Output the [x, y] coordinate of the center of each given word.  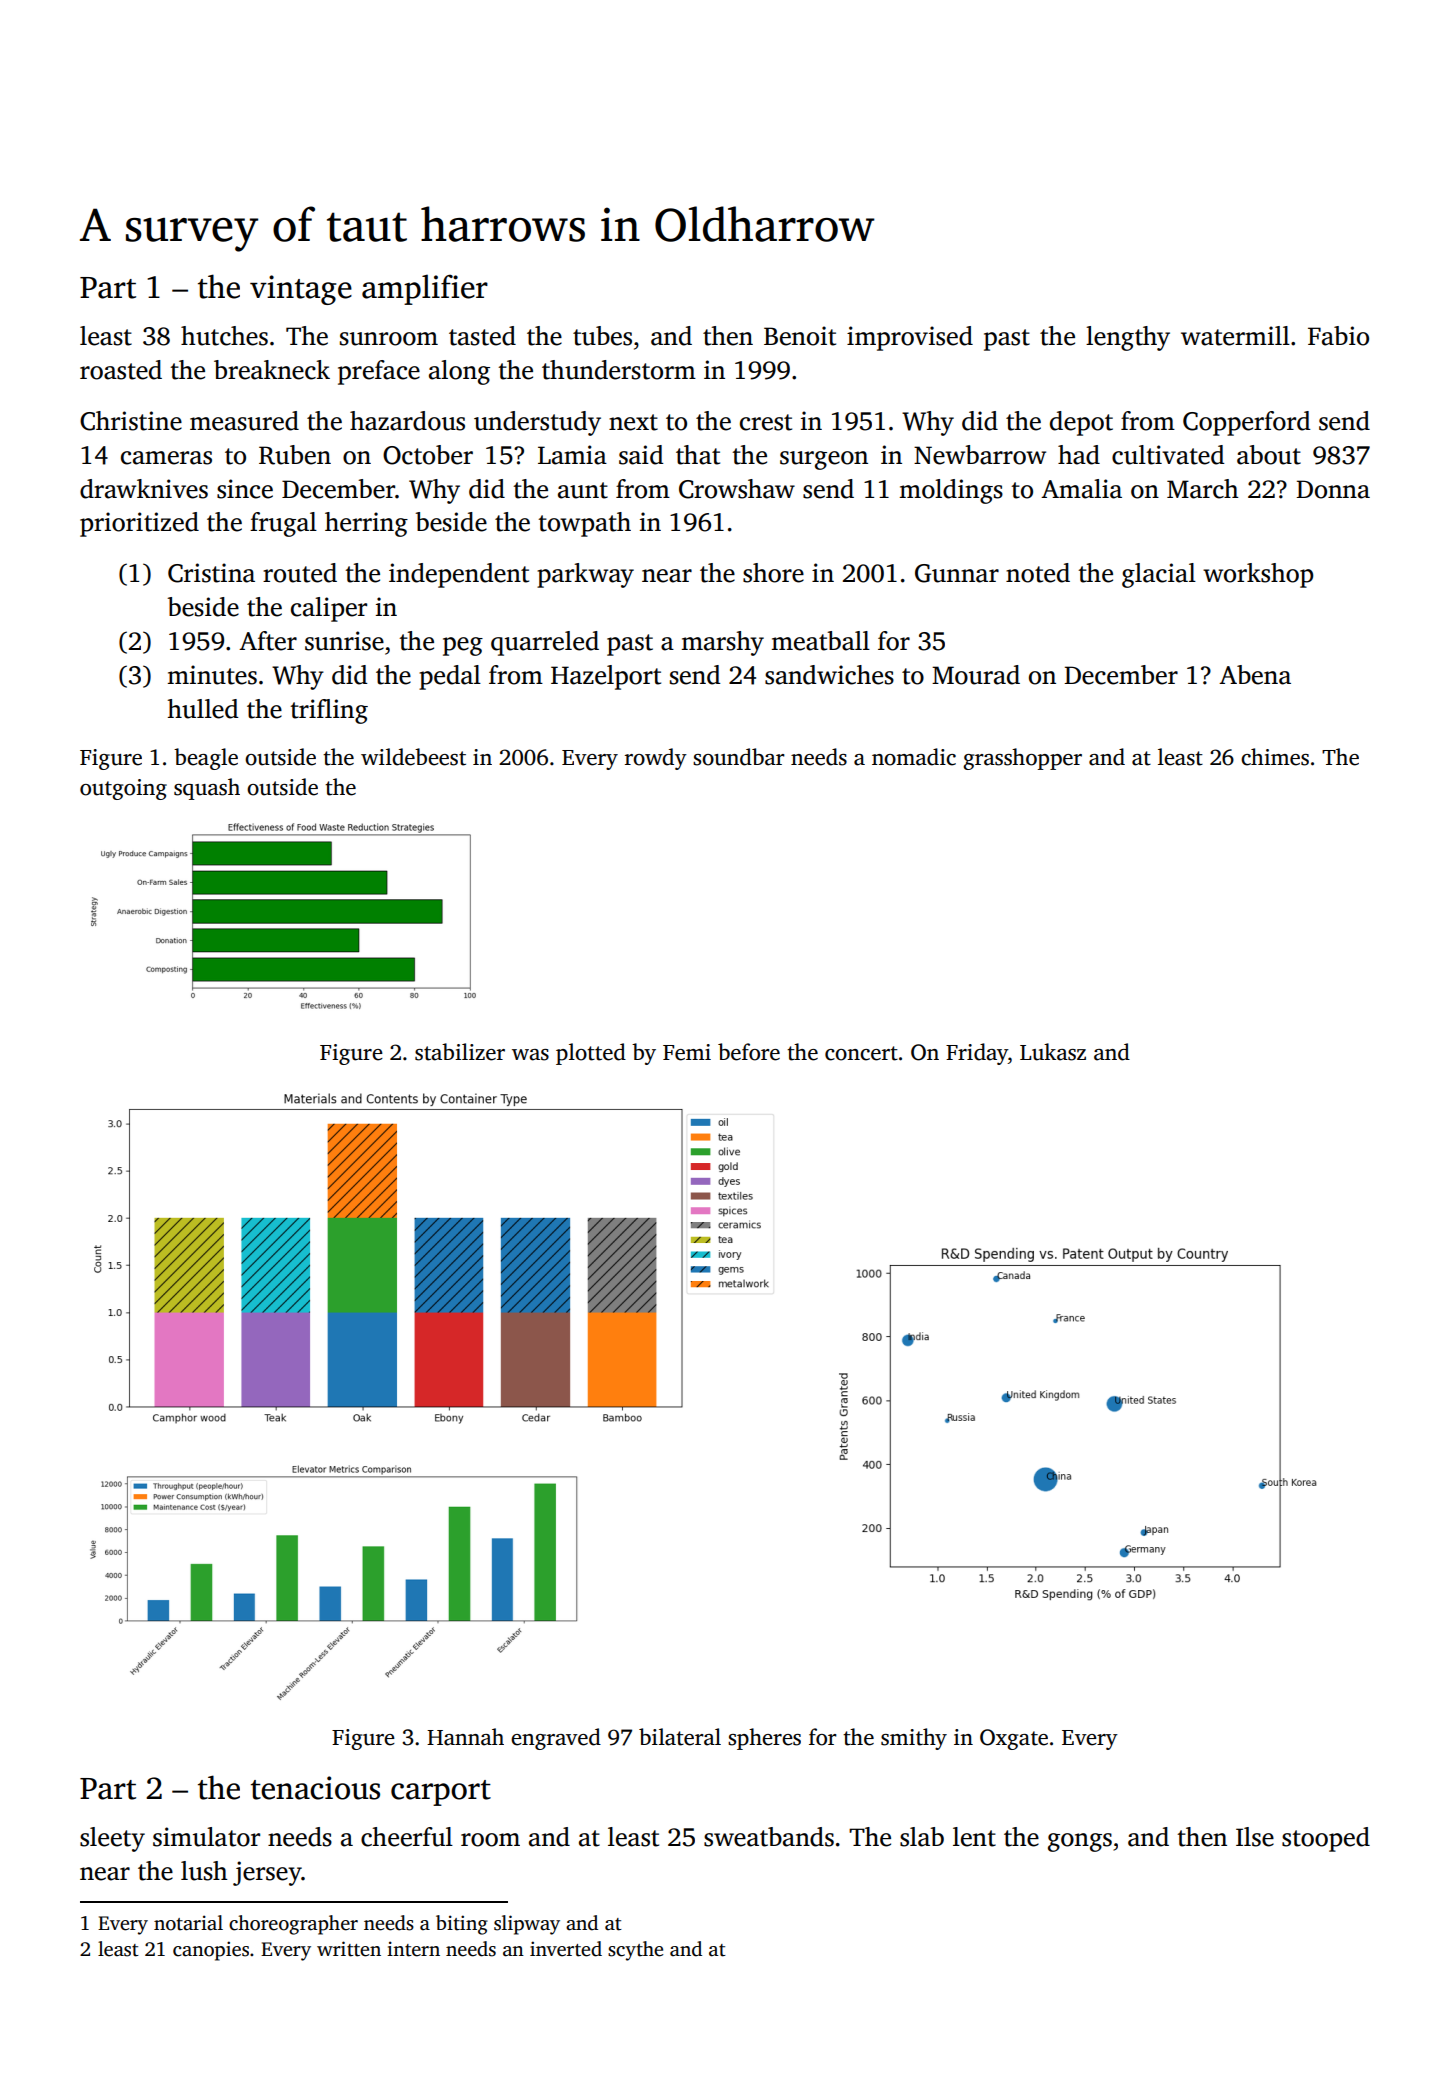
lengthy [1128, 338]
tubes [602, 336]
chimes [1275, 757]
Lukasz [1053, 1052]
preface [379, 372]
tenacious [315, 1788]
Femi [687, 1052]
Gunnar [957, 573]
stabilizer [460, 1052]
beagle [206, 759]
